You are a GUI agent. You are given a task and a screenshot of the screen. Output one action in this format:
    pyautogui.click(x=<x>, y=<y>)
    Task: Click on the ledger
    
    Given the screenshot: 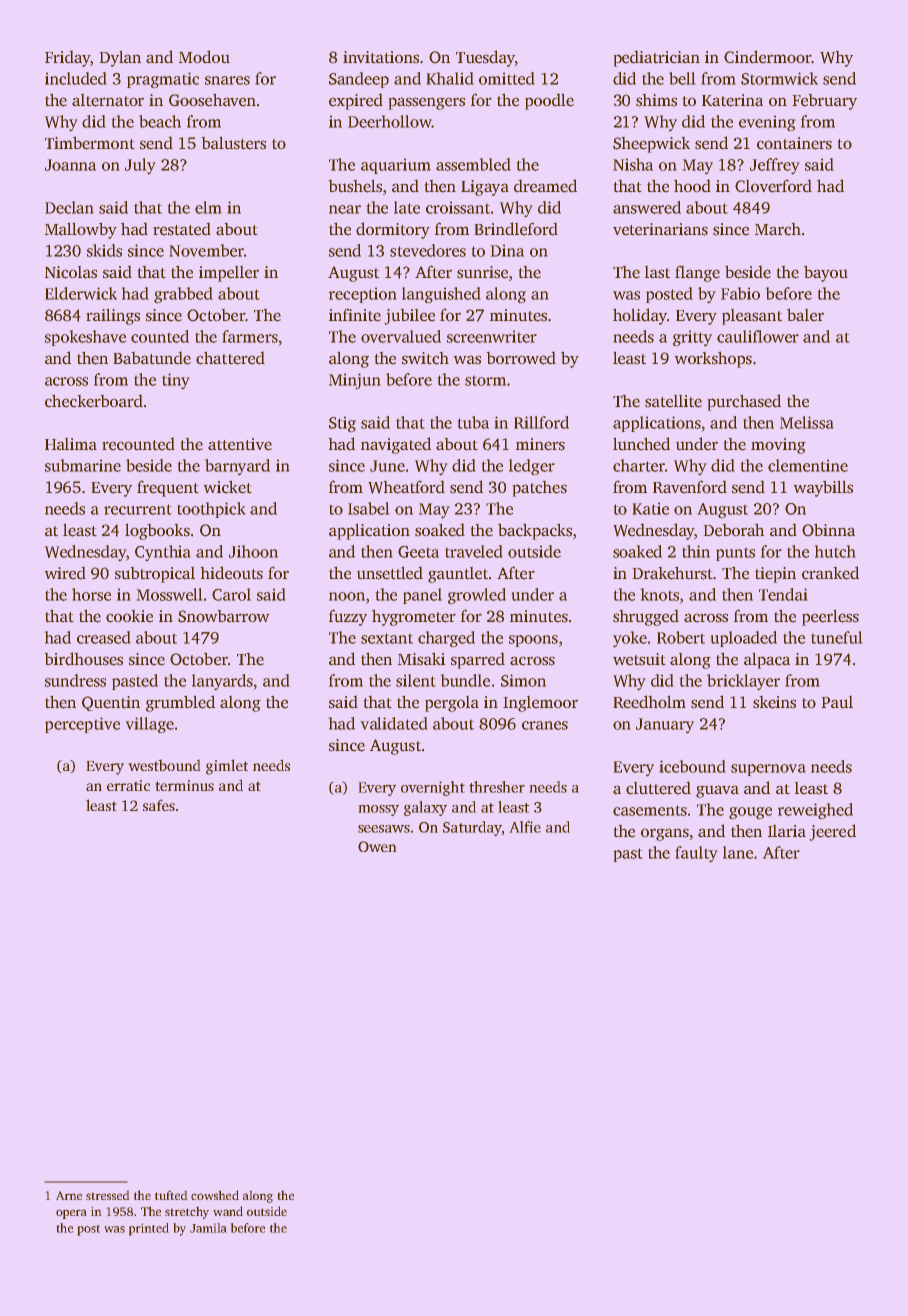 What is the action you would take?
    pyautogui.click(x=532, y=467)
